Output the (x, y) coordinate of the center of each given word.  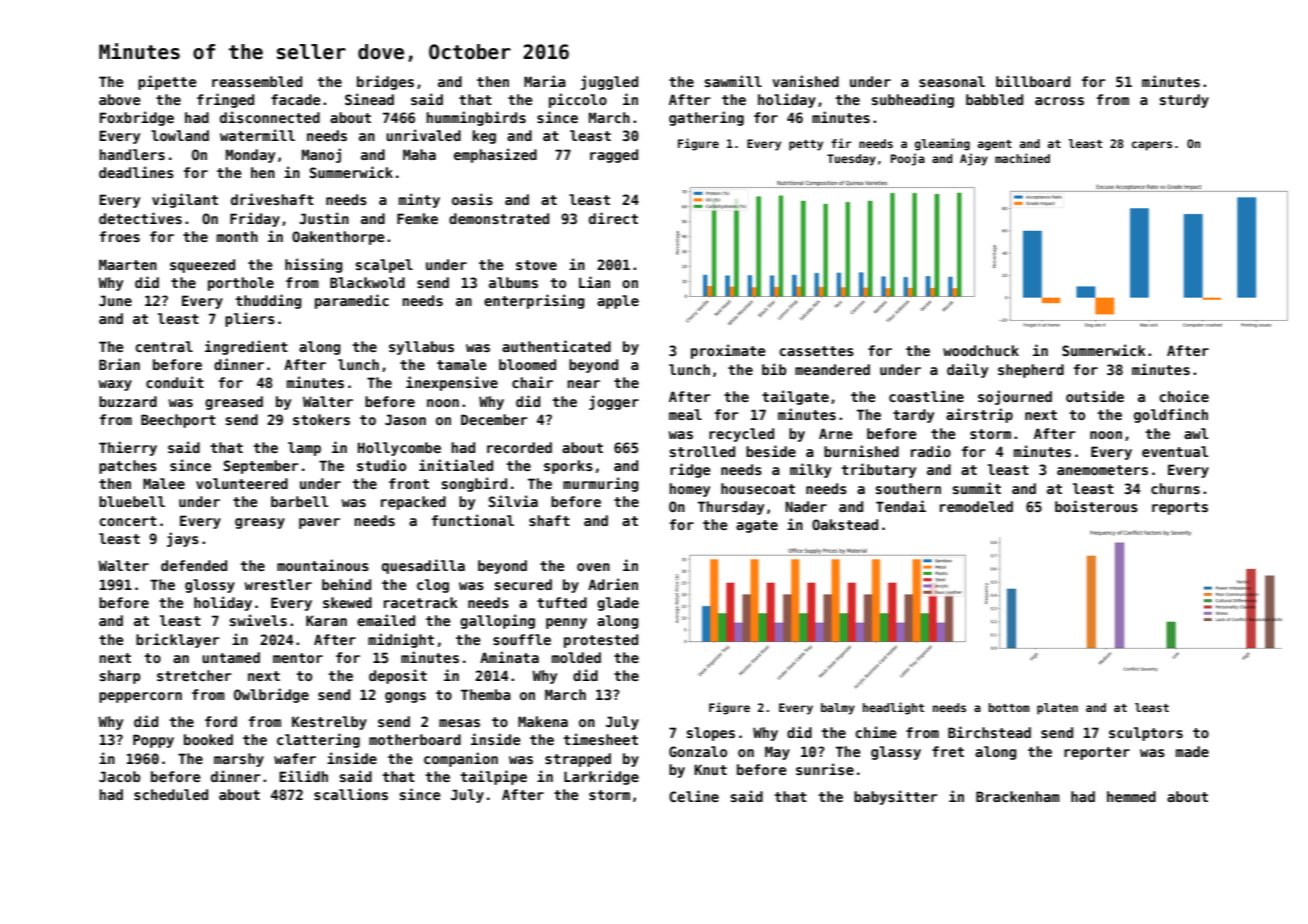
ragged (614, 156)
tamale (461, 364)
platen (1057, 709)
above (119, 99)
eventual (1175, 451)
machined (1022, 158)
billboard (1033, 81)
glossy (210, 586)
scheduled (171, 794)
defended (194, 565)
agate (757, 526)
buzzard (128, 401)
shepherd (1031, 371)
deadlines (136, 172)
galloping (497, 621)
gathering (706, 118)
